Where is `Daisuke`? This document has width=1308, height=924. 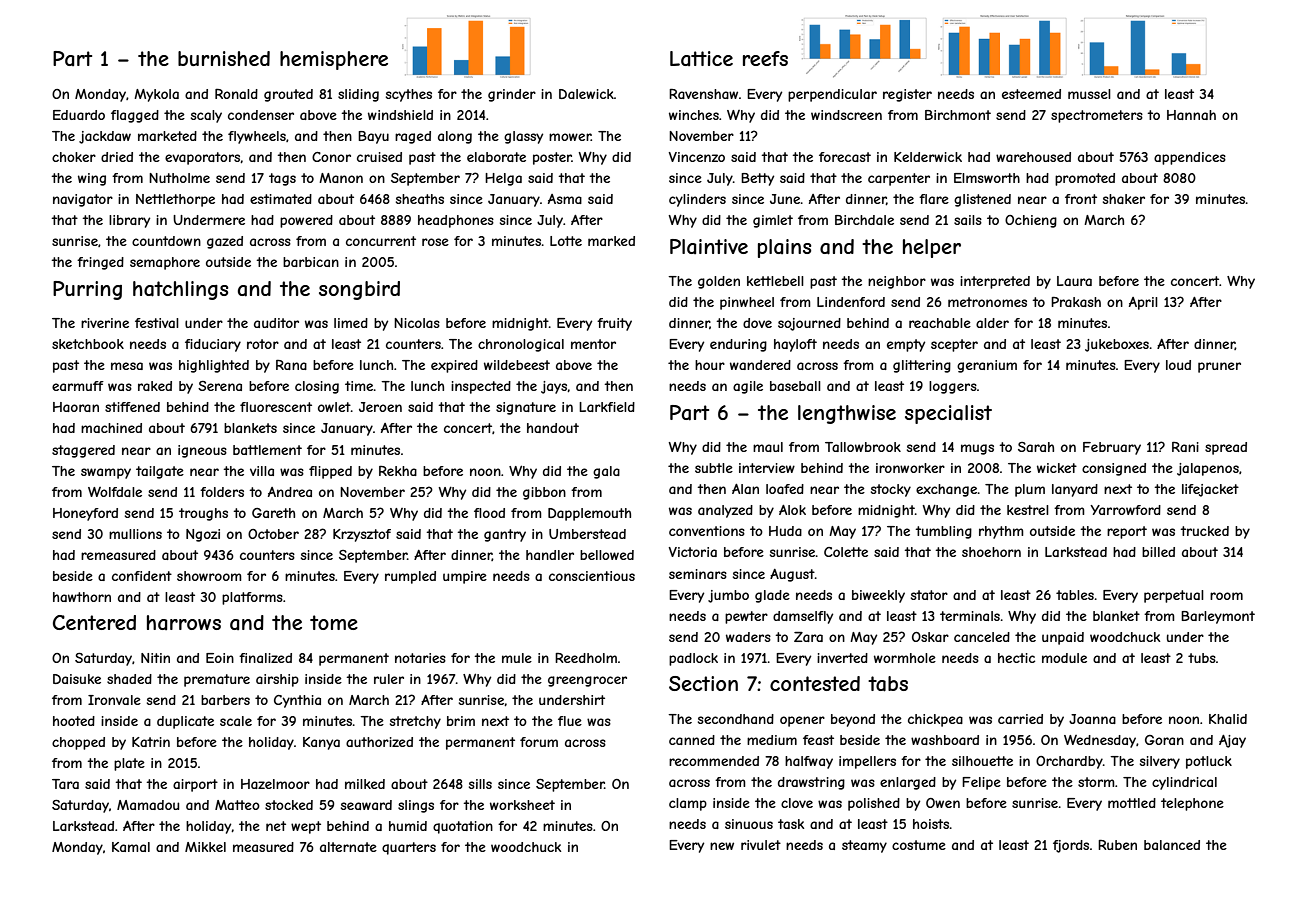
Daisuke is located at coordinates (77, 679).
